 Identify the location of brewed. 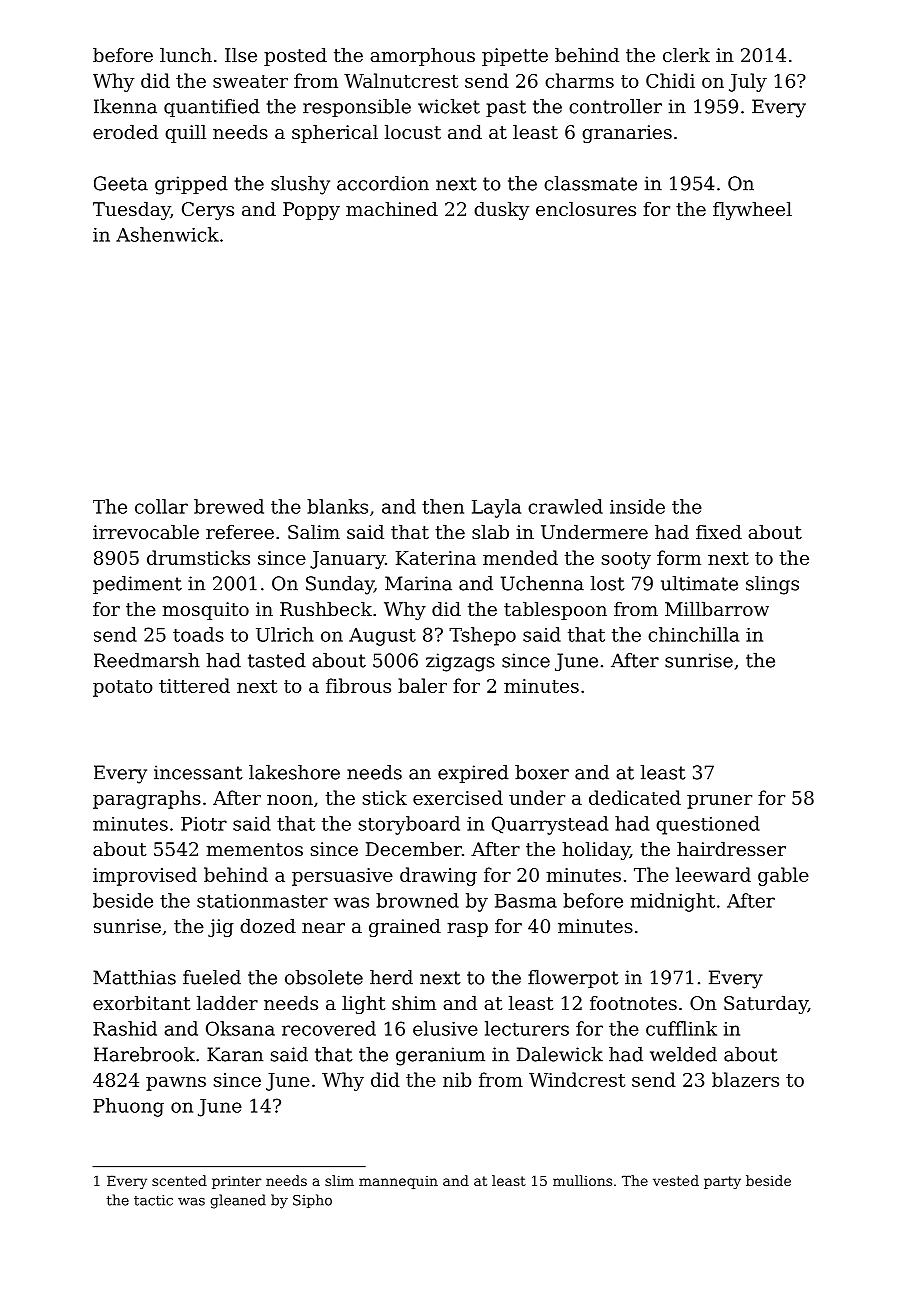
(229, 506).
